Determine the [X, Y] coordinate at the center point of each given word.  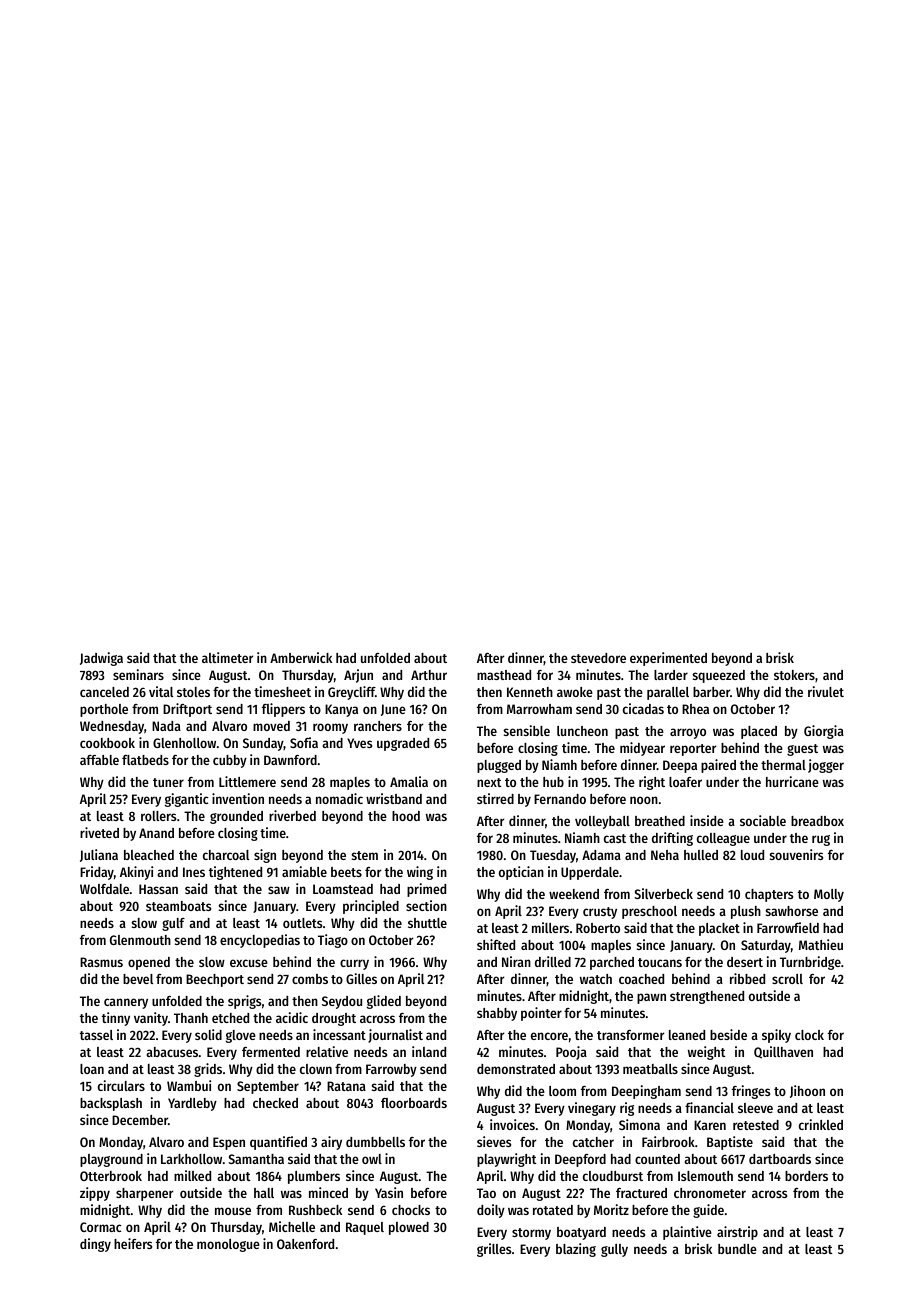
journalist [395, 1036]
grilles [494, 1250]
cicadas [643, 708]
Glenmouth [140, 940]
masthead [504, 675]
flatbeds [145, 760]
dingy [95, 1245]
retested [756, 1125]
